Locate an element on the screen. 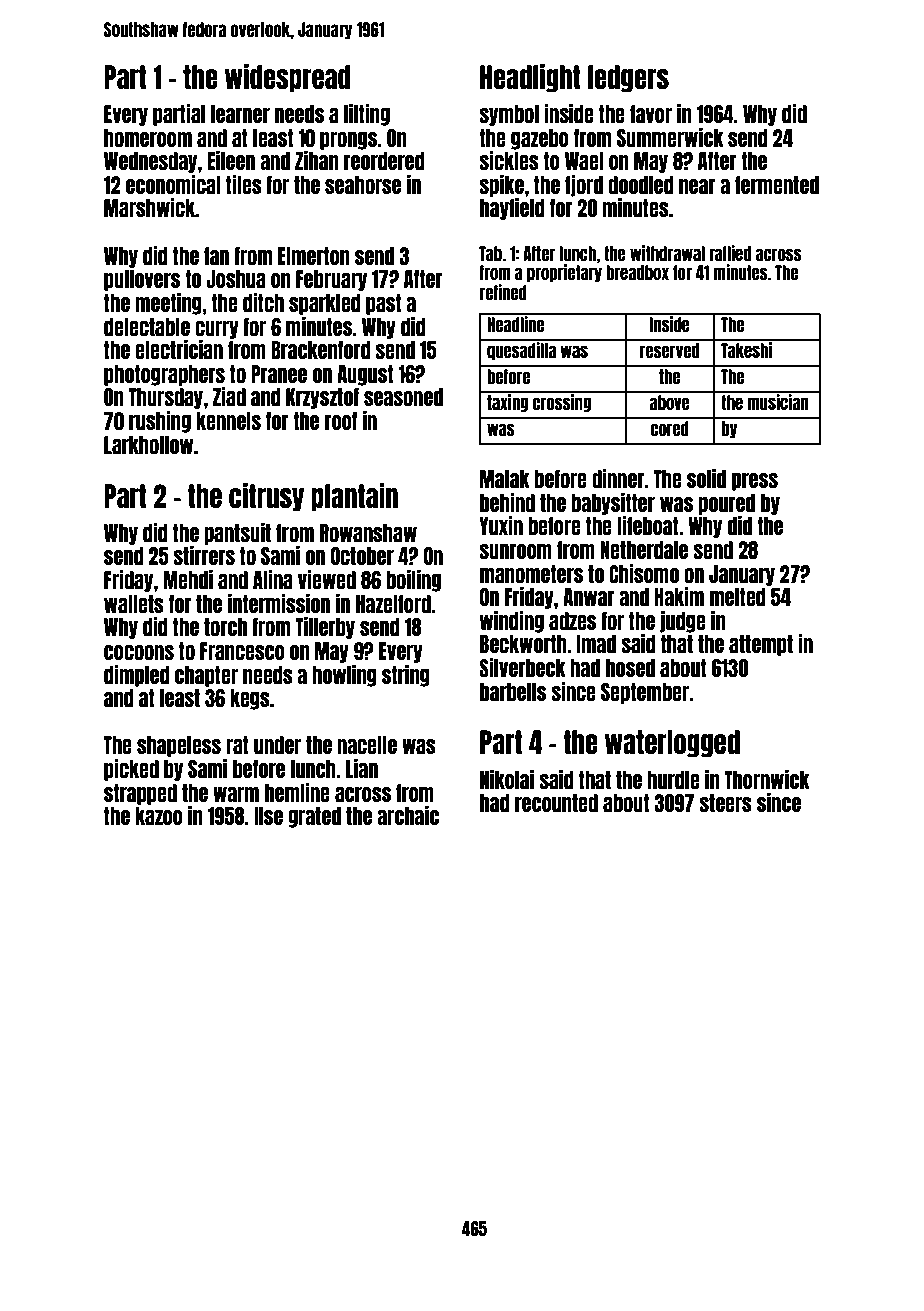  lilting is located at coordinates (367, 115).
